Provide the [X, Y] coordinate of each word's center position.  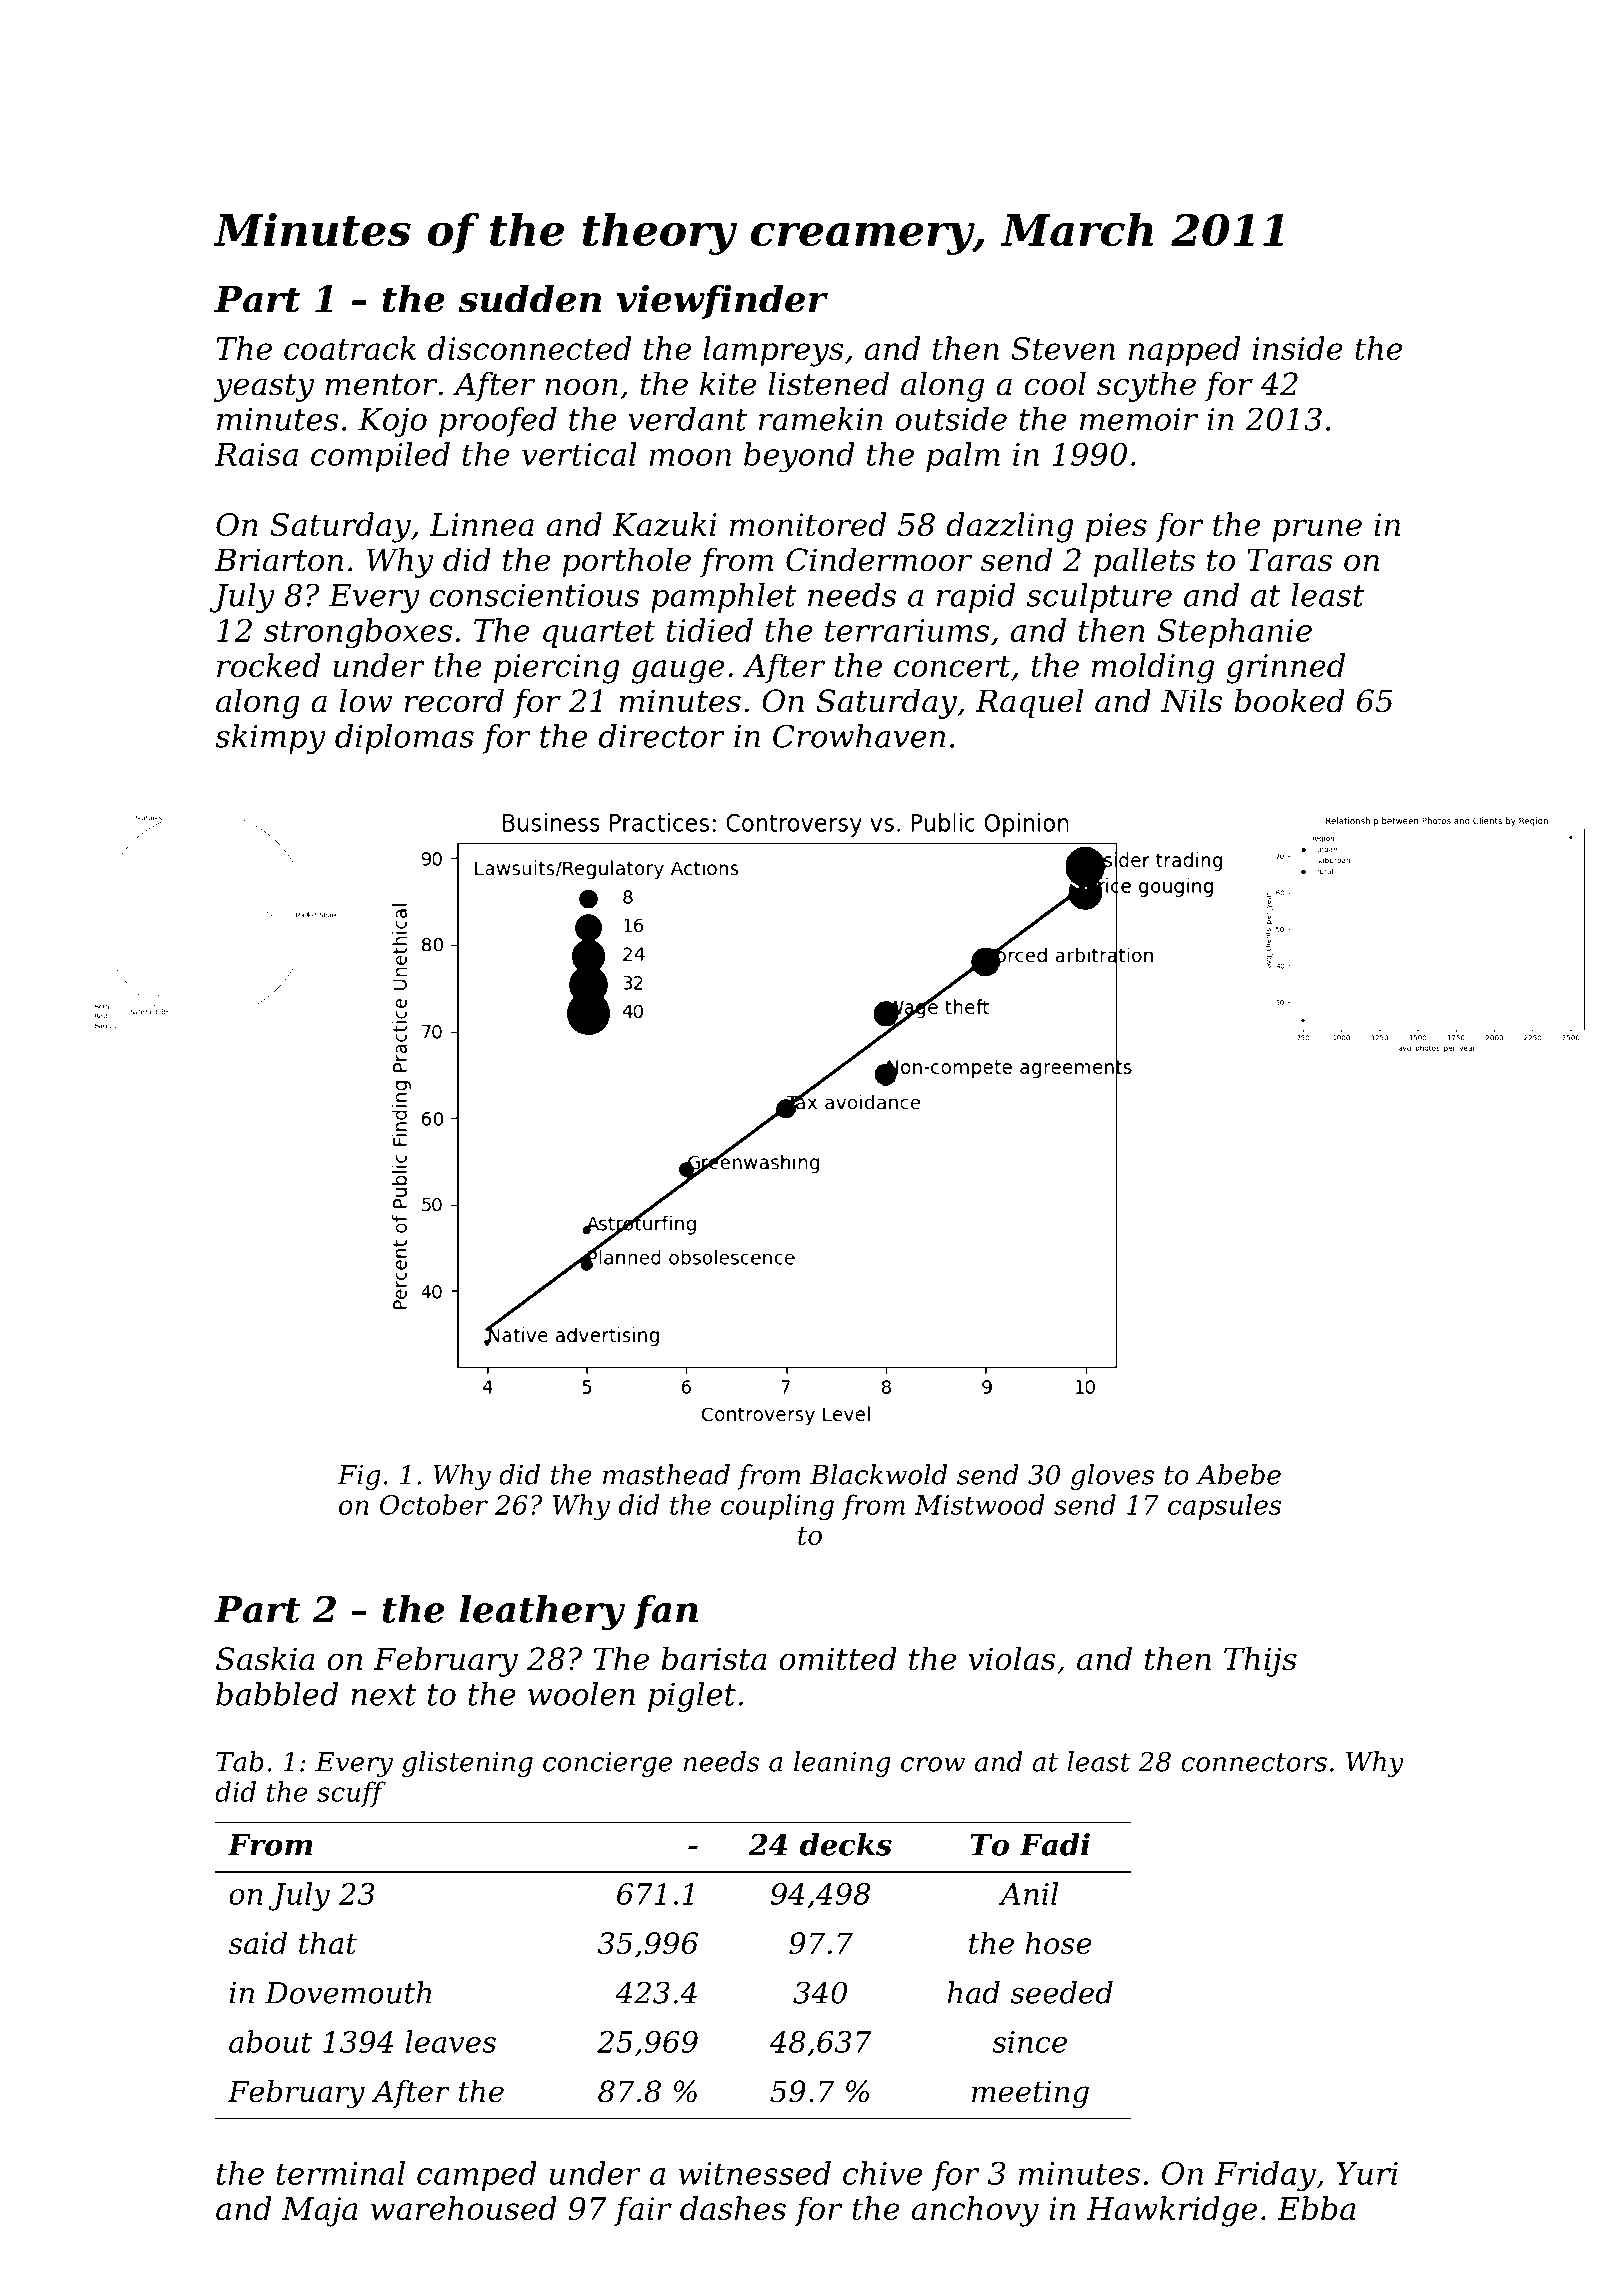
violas [1012, 1658]
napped [1184, 351]
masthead [666, 1474]
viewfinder [722, 302]
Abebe [1238, 1474]
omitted [838, 1658]
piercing [557, 669]
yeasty [264, 388]
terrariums [907, 630]
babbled [277, 1694]
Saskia [265, 1658]
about [270, 2041]
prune [1317, 530]
